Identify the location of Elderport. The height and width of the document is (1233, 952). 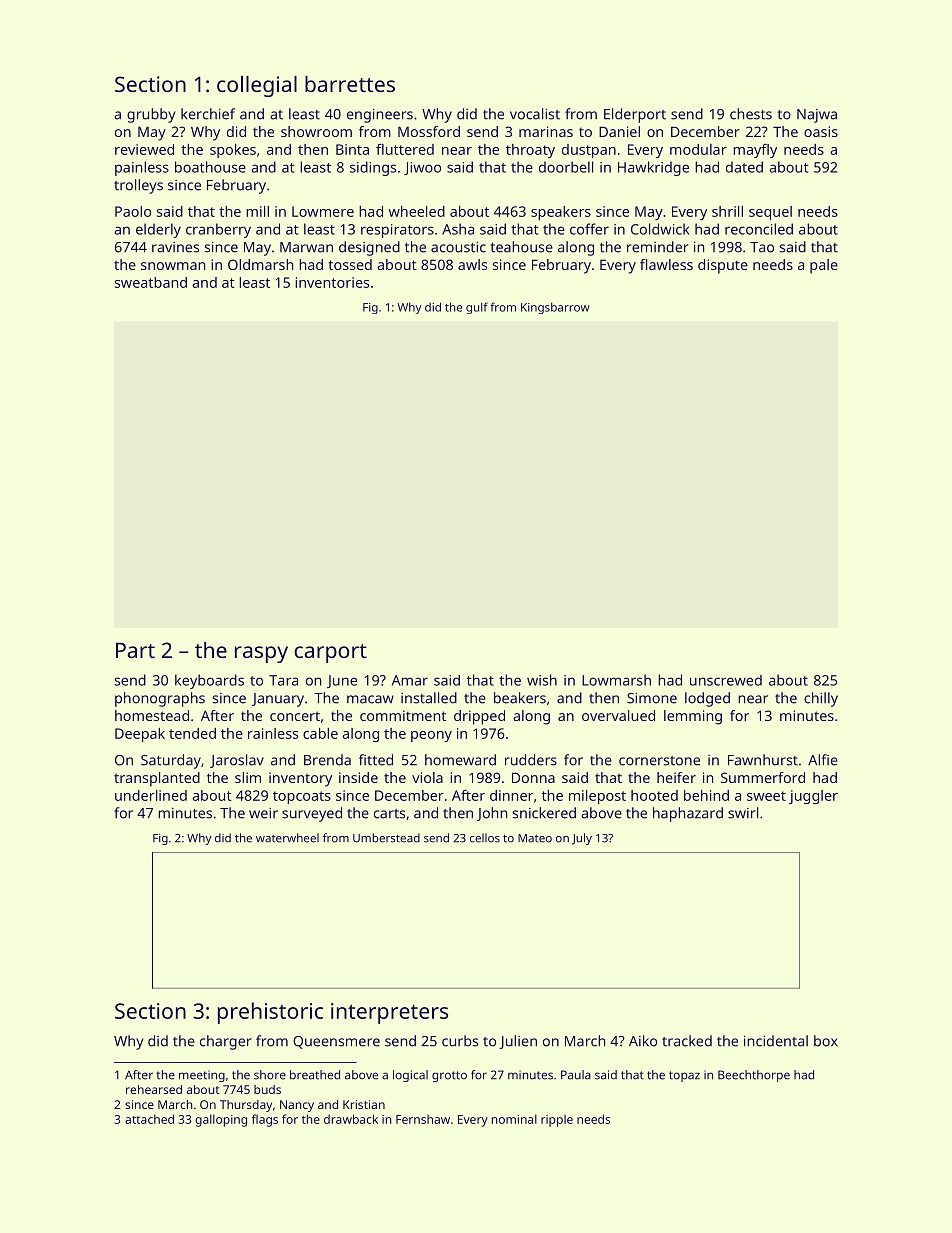
(635, 115).
